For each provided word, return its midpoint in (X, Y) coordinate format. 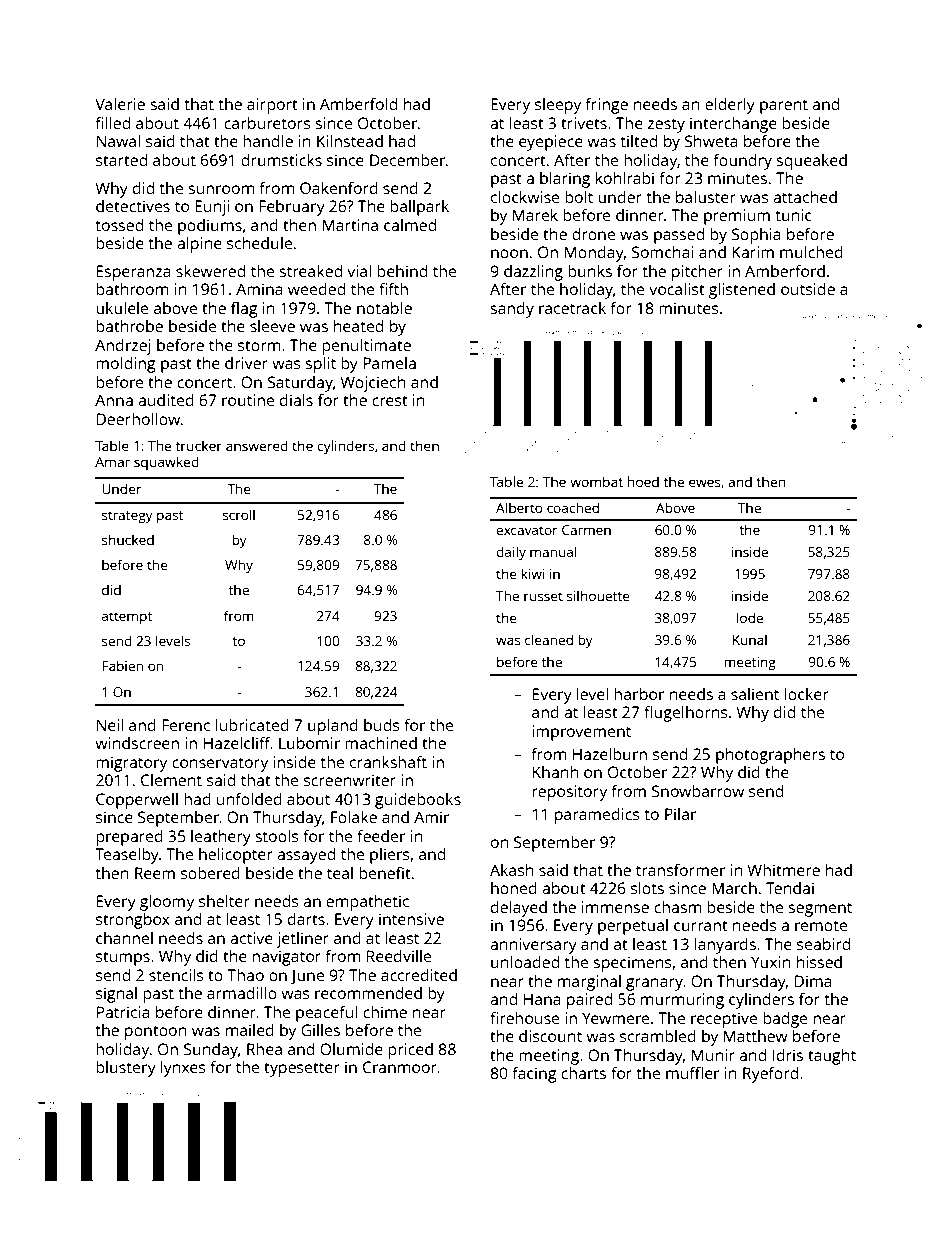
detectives (133, 206)
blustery (126, 1069)
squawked (166, 463)
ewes (705, 483)
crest (390, 400)
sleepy (558, 106)
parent (784, 106)
